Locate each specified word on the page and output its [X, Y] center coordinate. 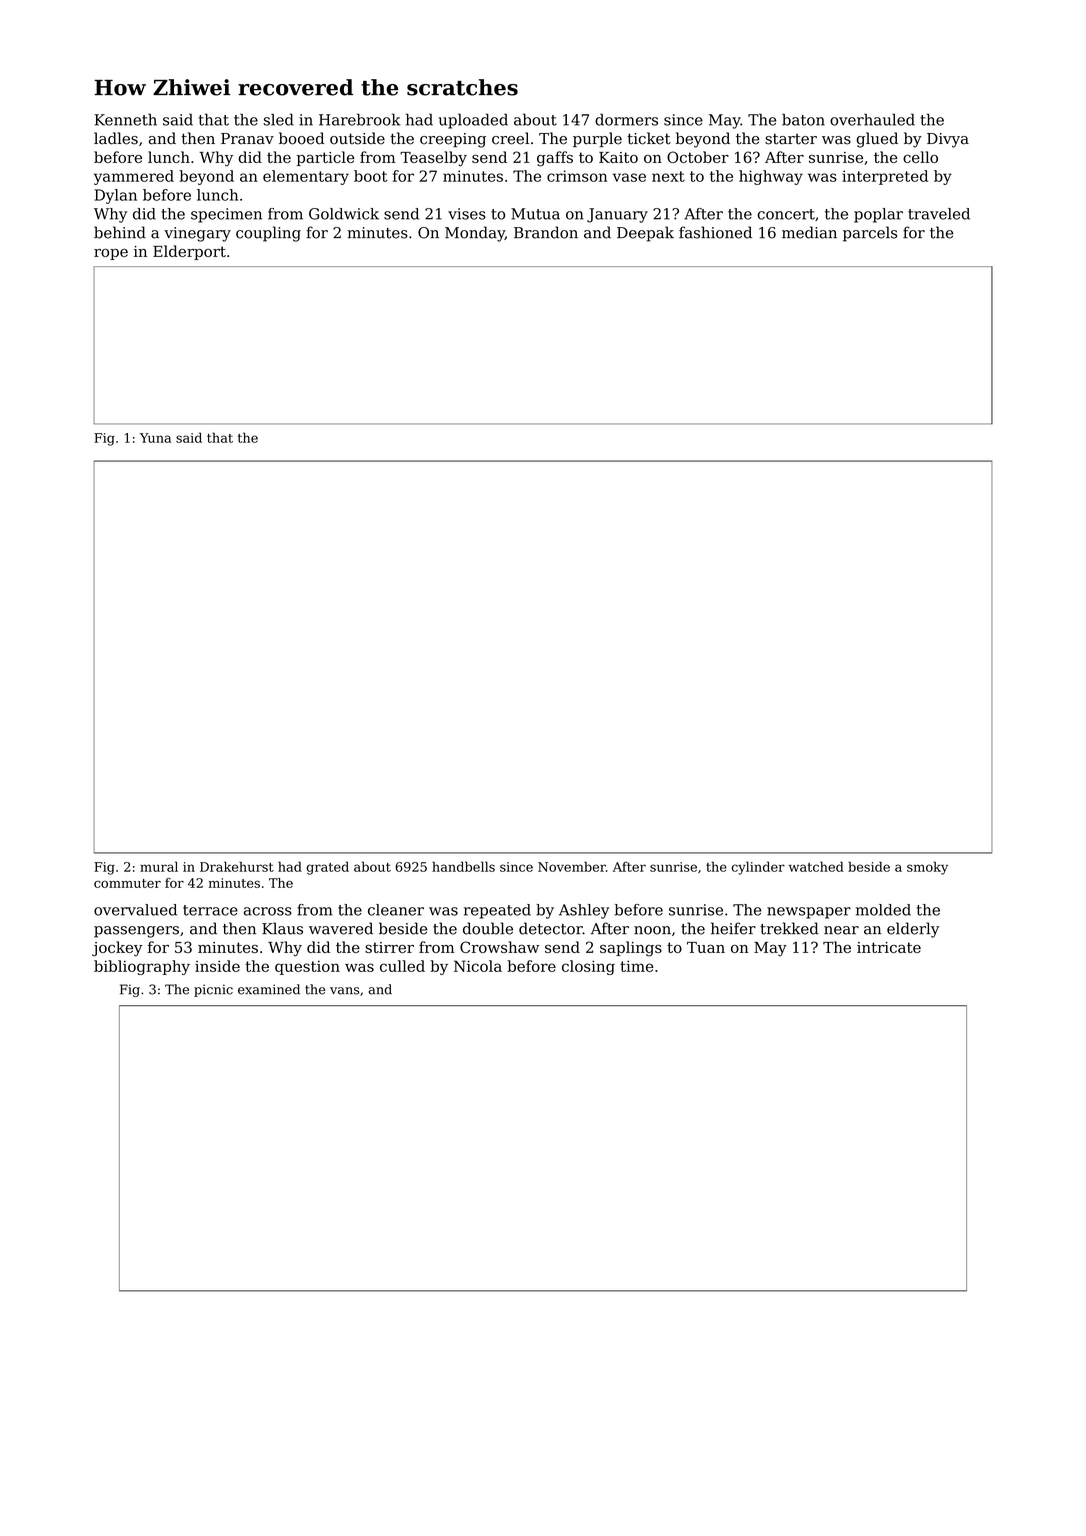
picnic [213, 990]
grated [327, 868]
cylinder [758, 868]
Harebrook [359, 119]
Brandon [546, 232]
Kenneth [125, 119]
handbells [463, 866]
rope [111, 254]
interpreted [885, 177]
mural [159, 866]
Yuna [155, 438]
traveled [939, 214]
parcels [870, 234]
